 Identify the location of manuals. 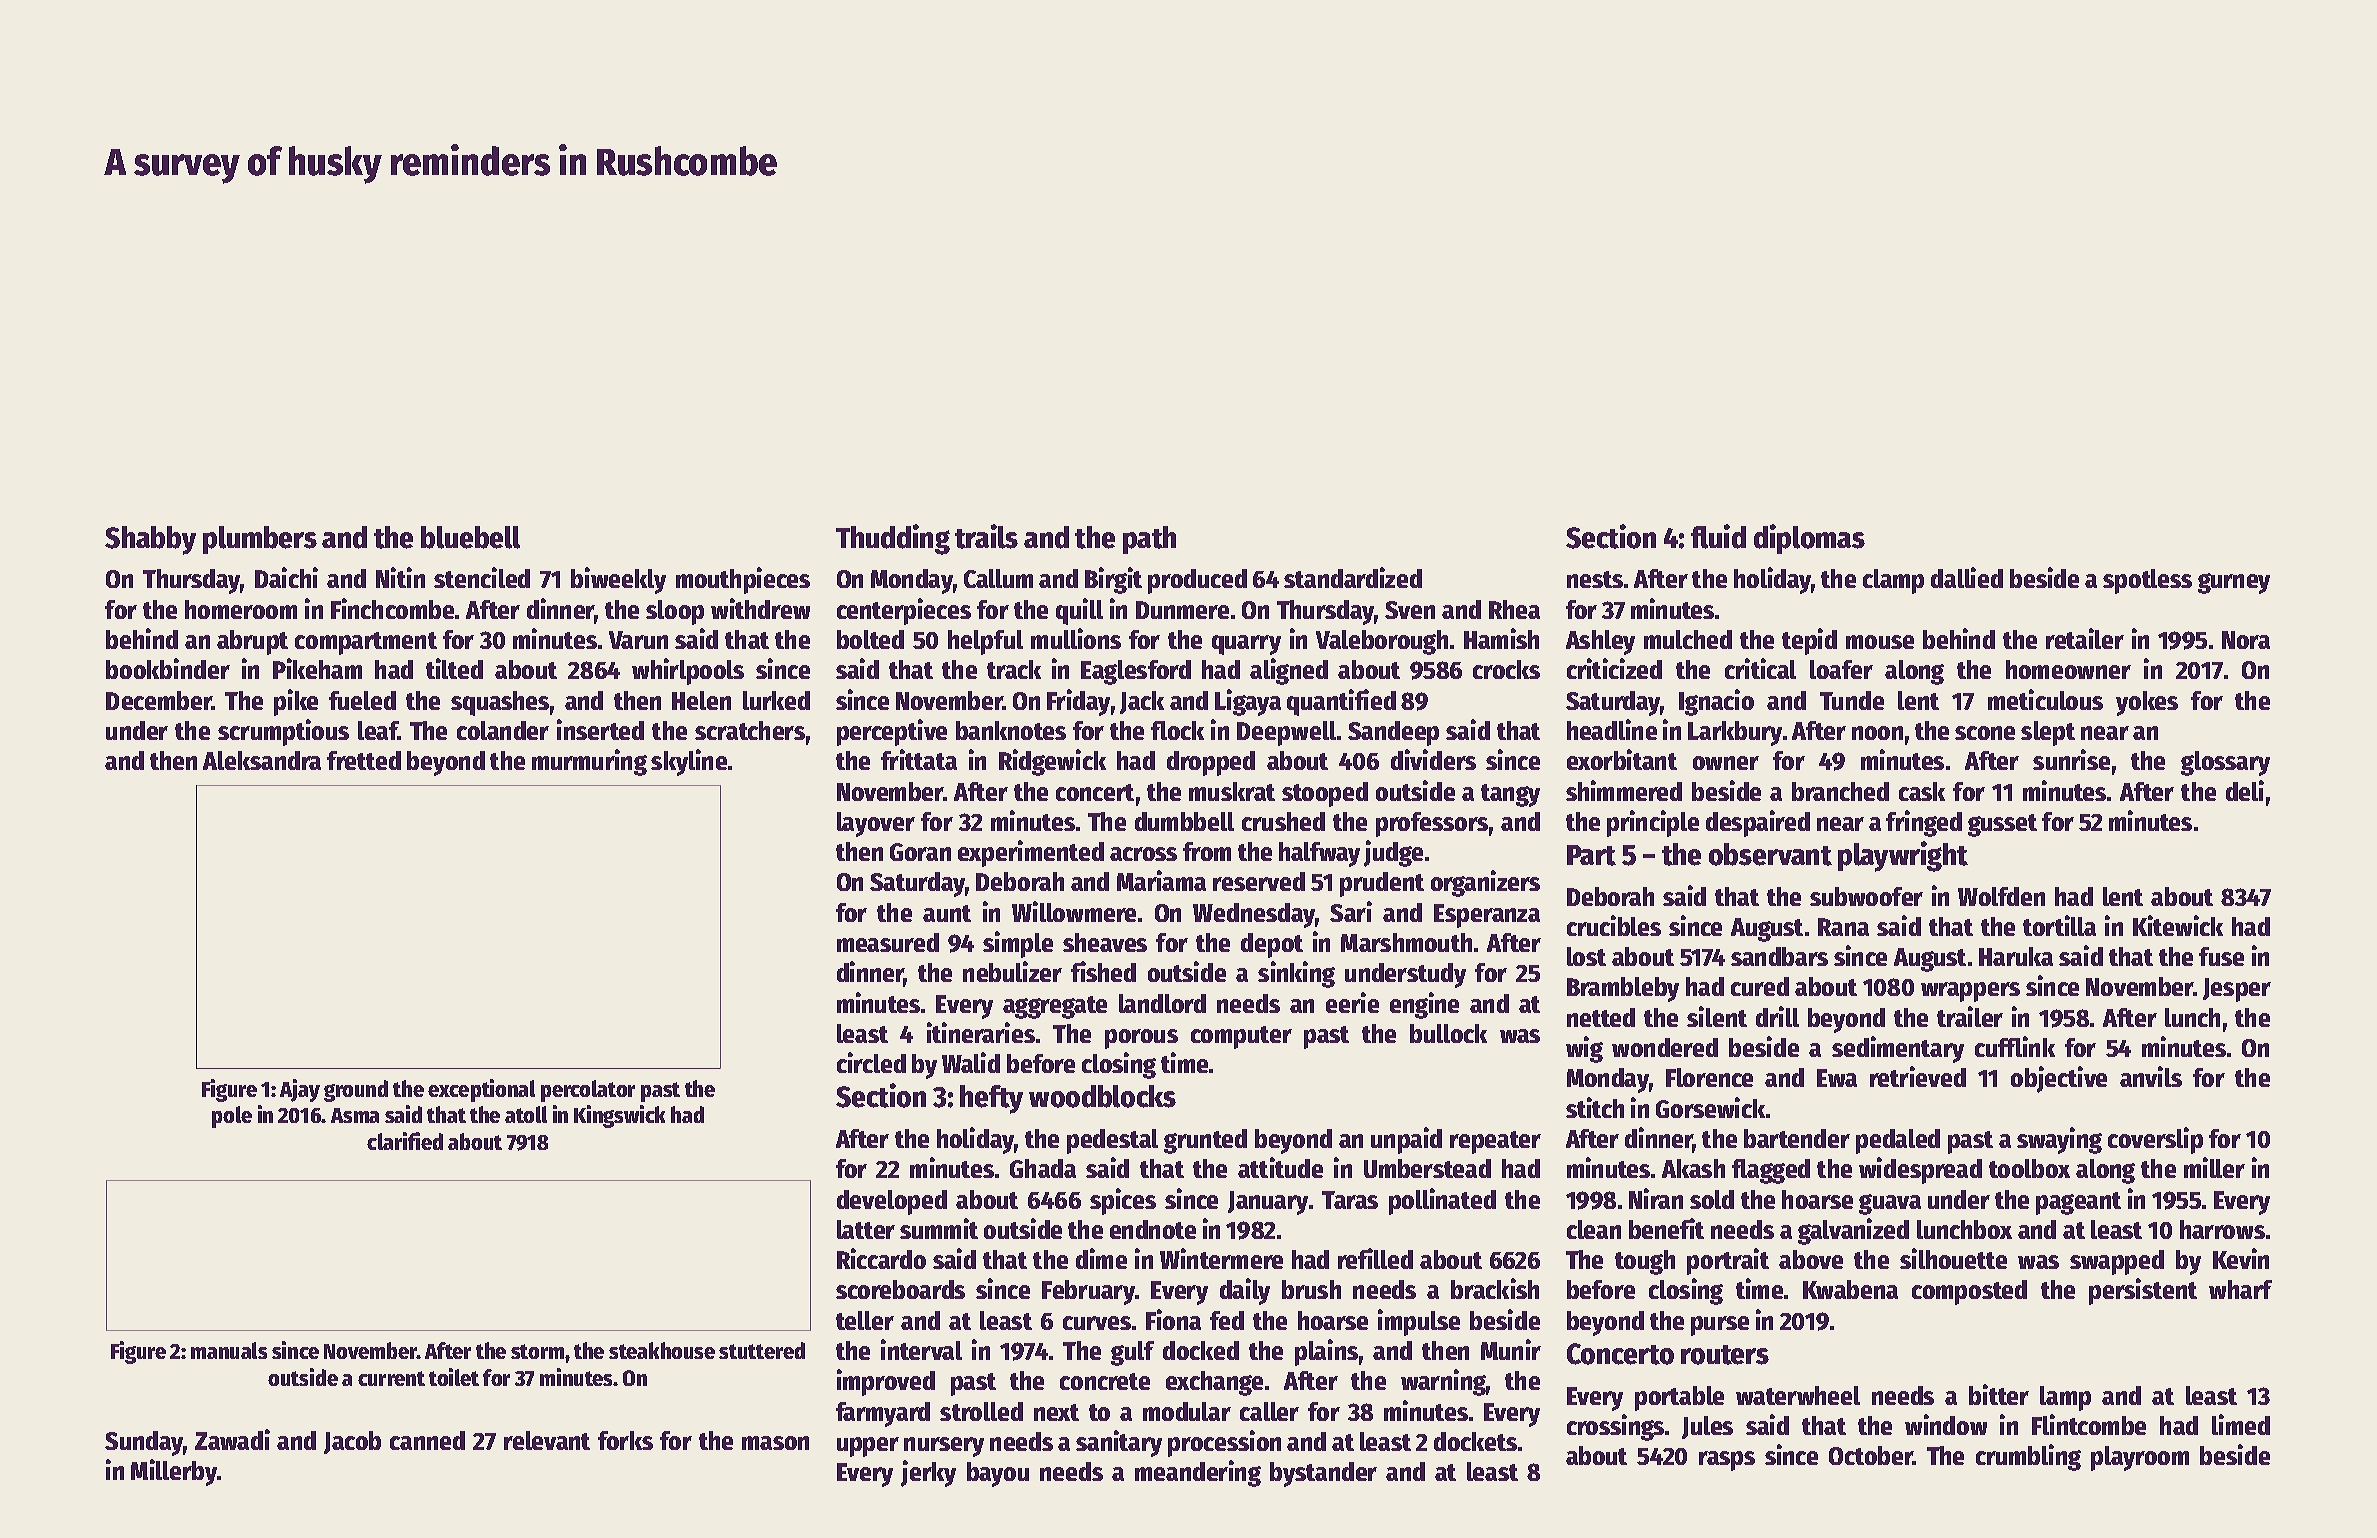
(229, 1350).
